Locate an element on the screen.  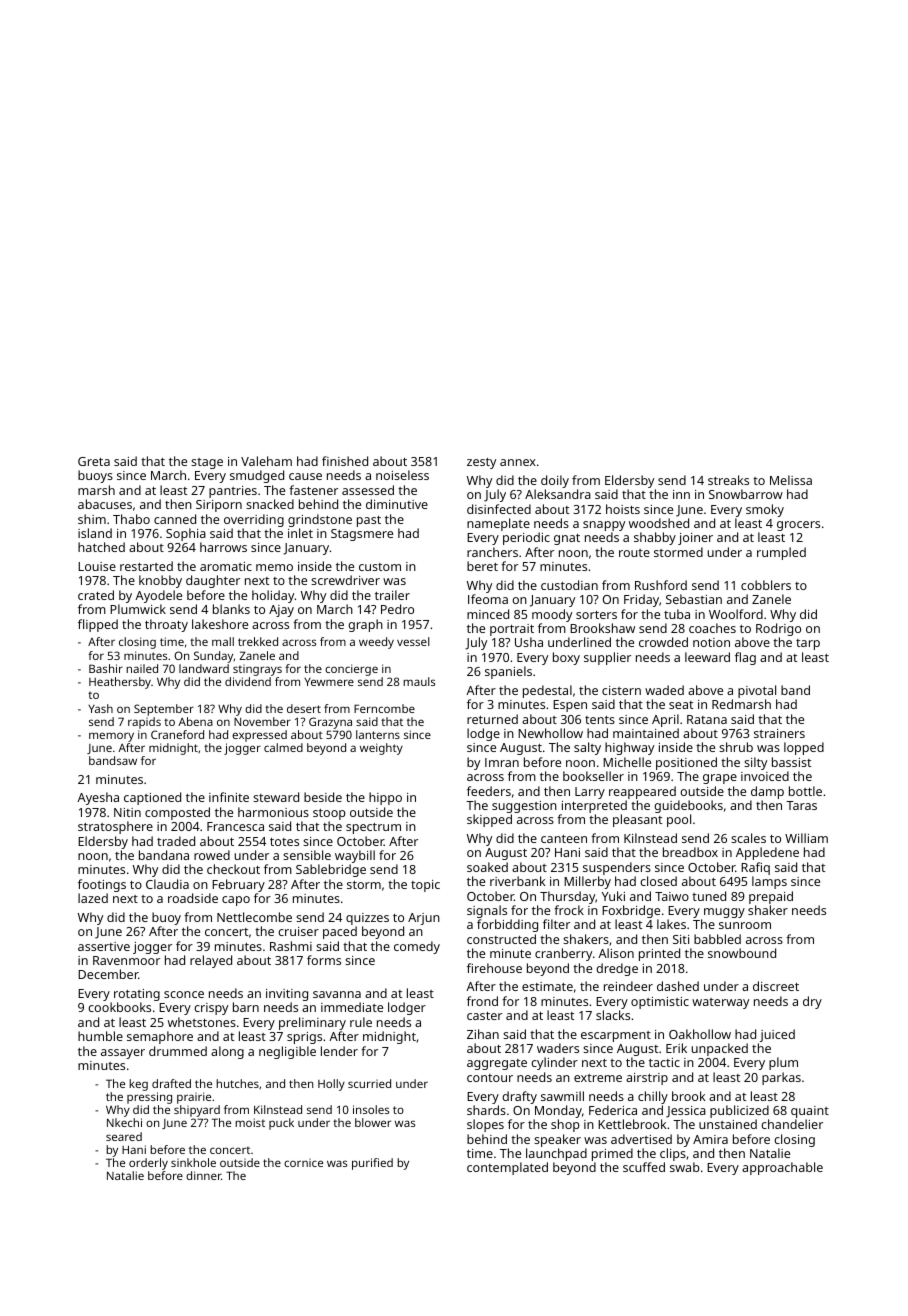
orderly is located at coordinates (148, 1164).
